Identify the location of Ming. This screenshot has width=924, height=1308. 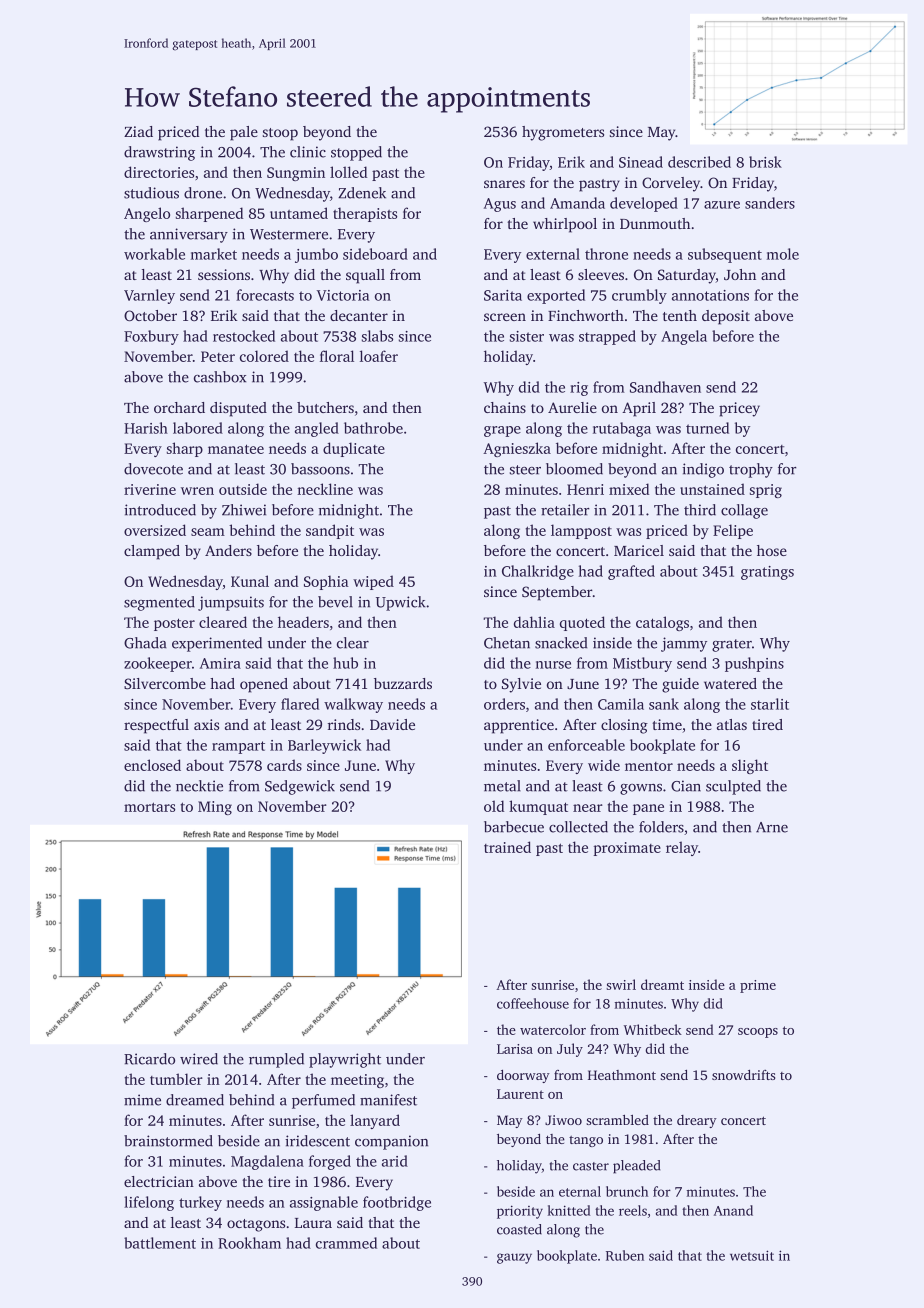
(215, 808).
